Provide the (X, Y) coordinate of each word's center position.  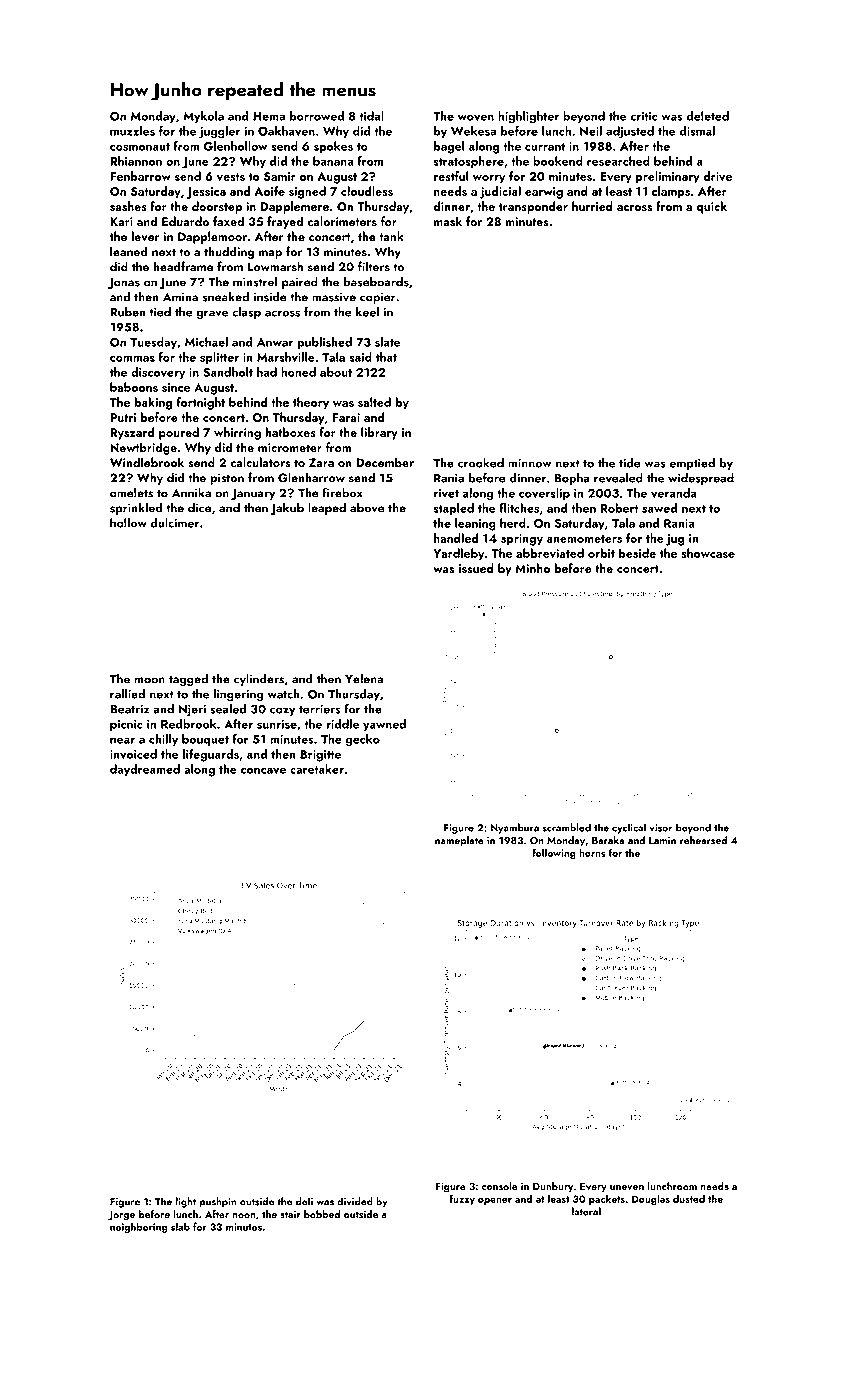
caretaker (317, 769)
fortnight (200, 403)
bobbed (322, 1214)
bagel (449, 147)
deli (304, 1201)
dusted (689, 1199)
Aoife (269, 191)
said (360, 357)
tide (630, 463)
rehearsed (703, 840)
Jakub (287, 509)
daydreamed (145, 770)
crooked (481, 463)
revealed (618, 478)
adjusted (630, 132)
